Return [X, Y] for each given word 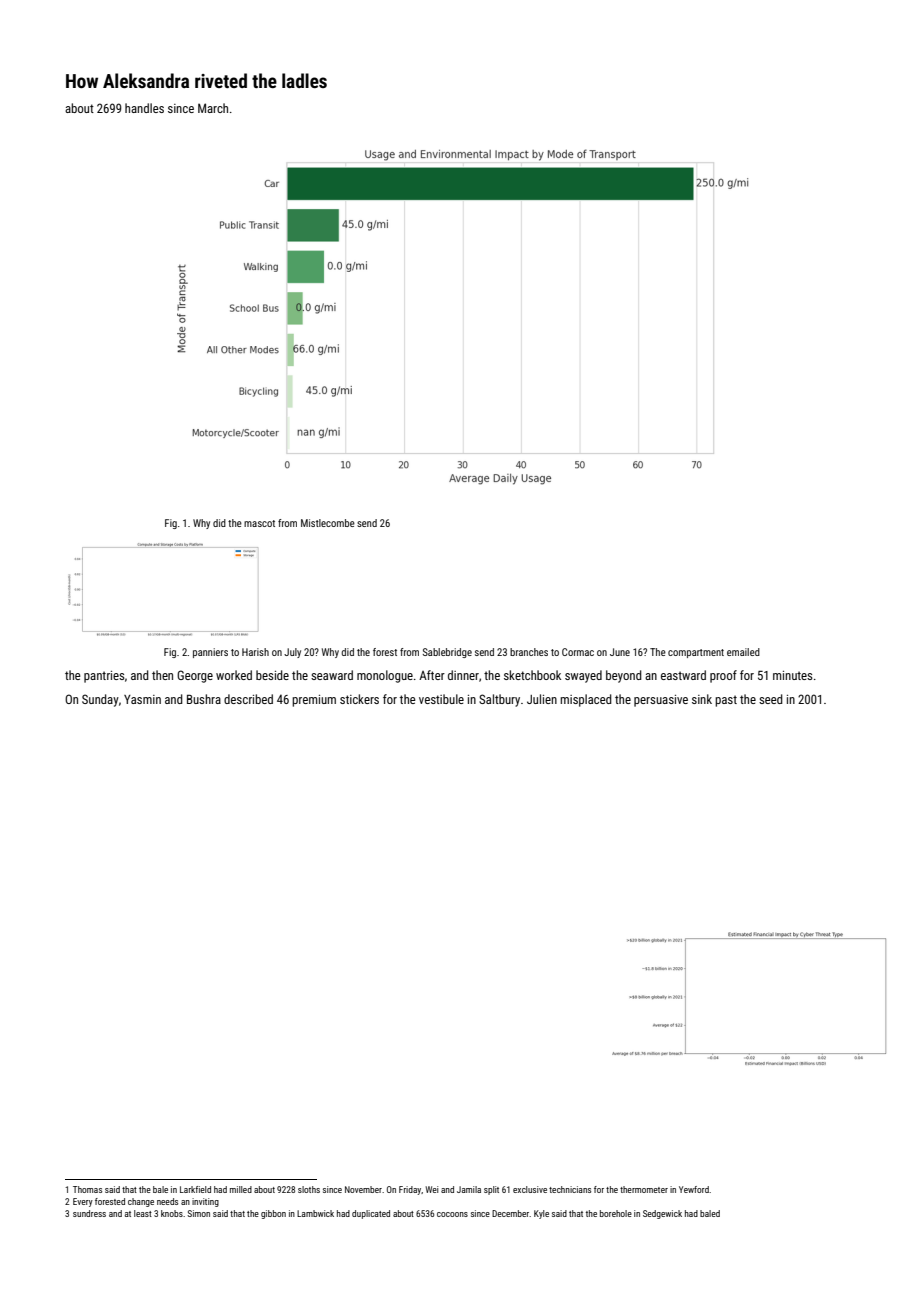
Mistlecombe [328, 523]
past [726, 701]
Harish [255, 652]
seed [771, 699]
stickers [359, 699]
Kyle [541, 1214]
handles [144, 108]
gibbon [273, 1214]
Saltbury [499, 700]
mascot [259, 523]
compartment [696, 653]
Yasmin [142, 699]
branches [529, 652]
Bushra [204, 699]
